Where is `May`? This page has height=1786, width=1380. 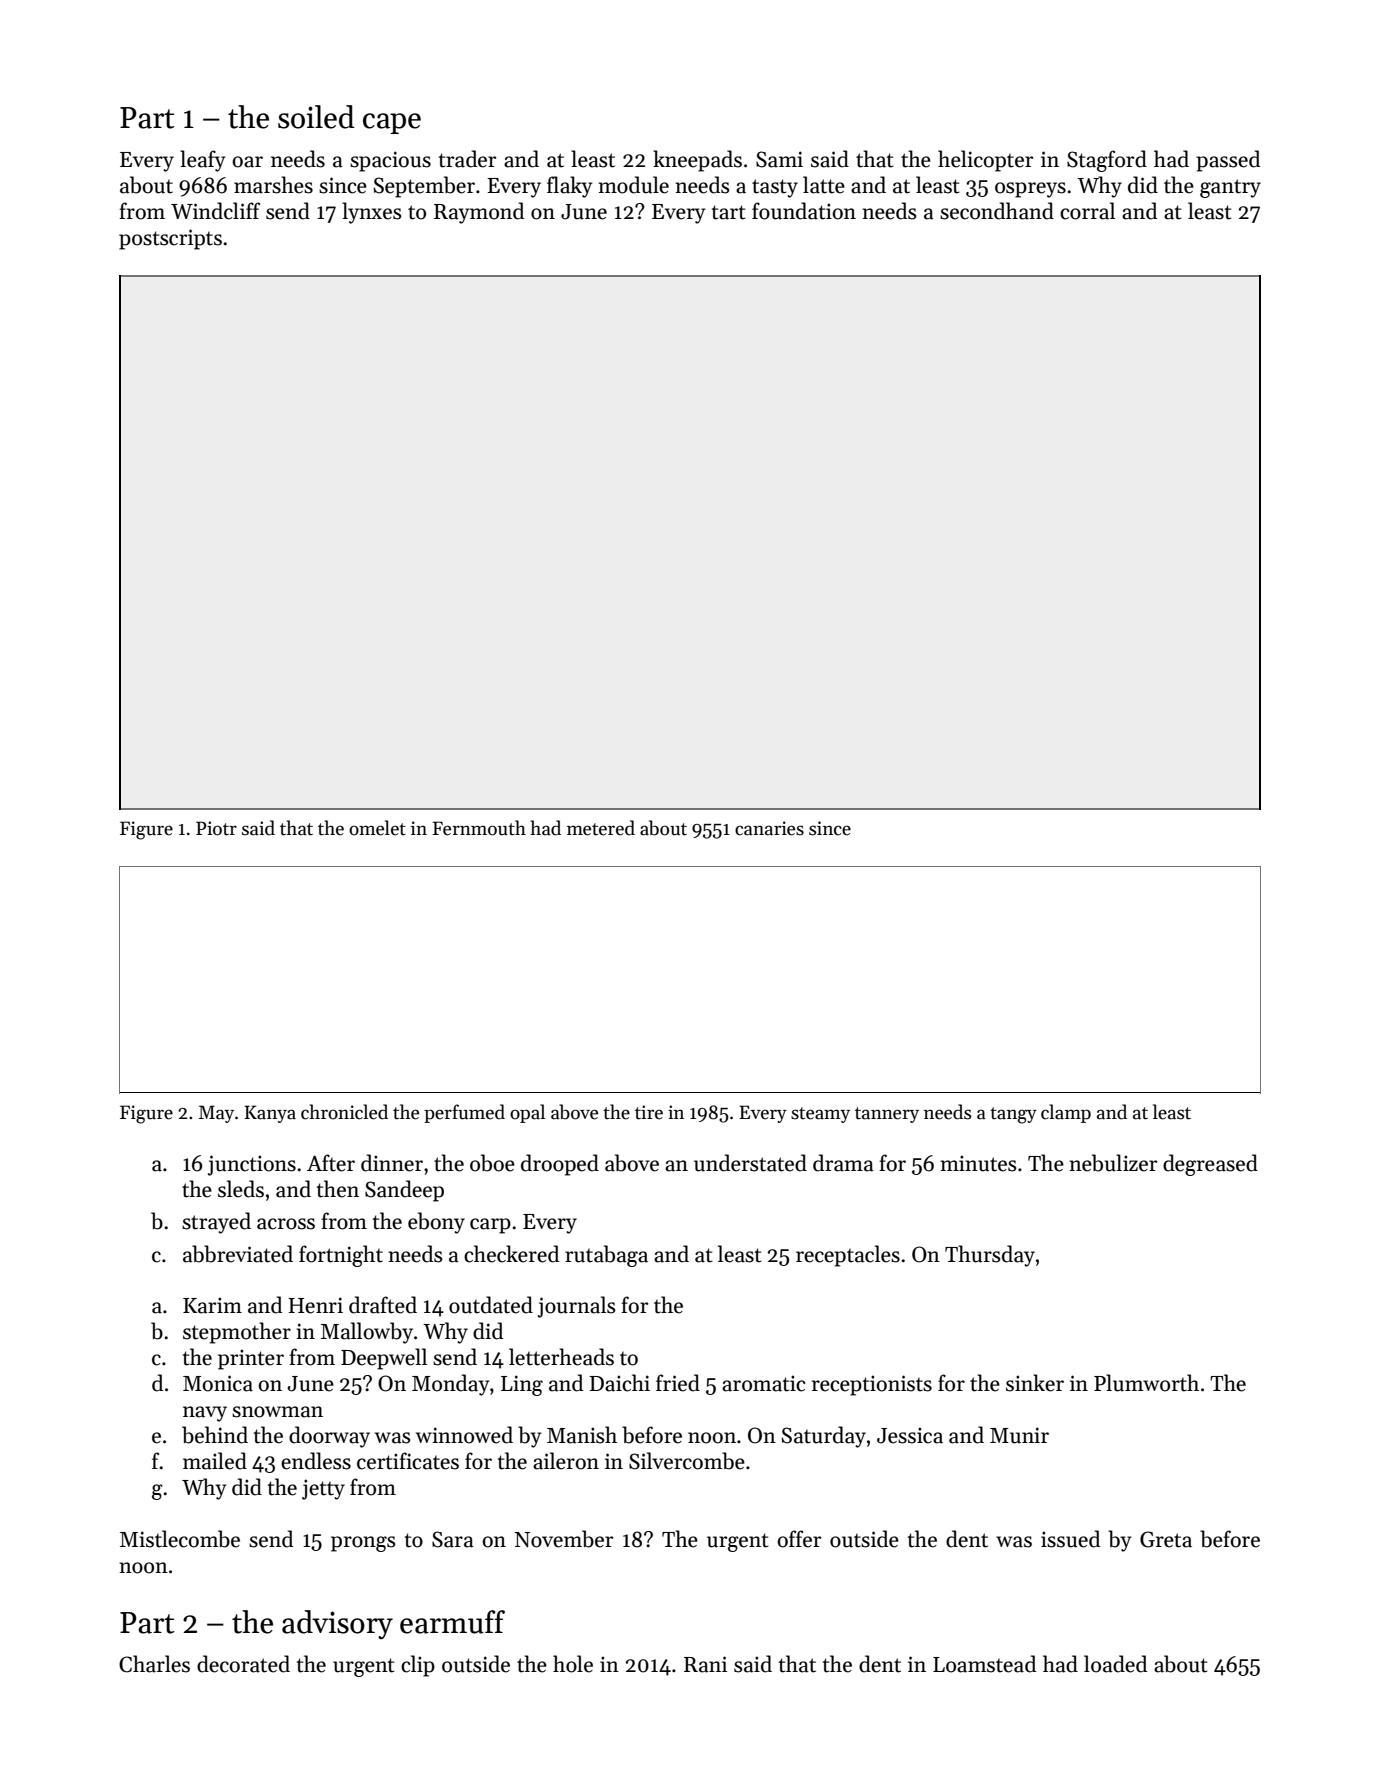 May is located at coordinates (216, 1114).
